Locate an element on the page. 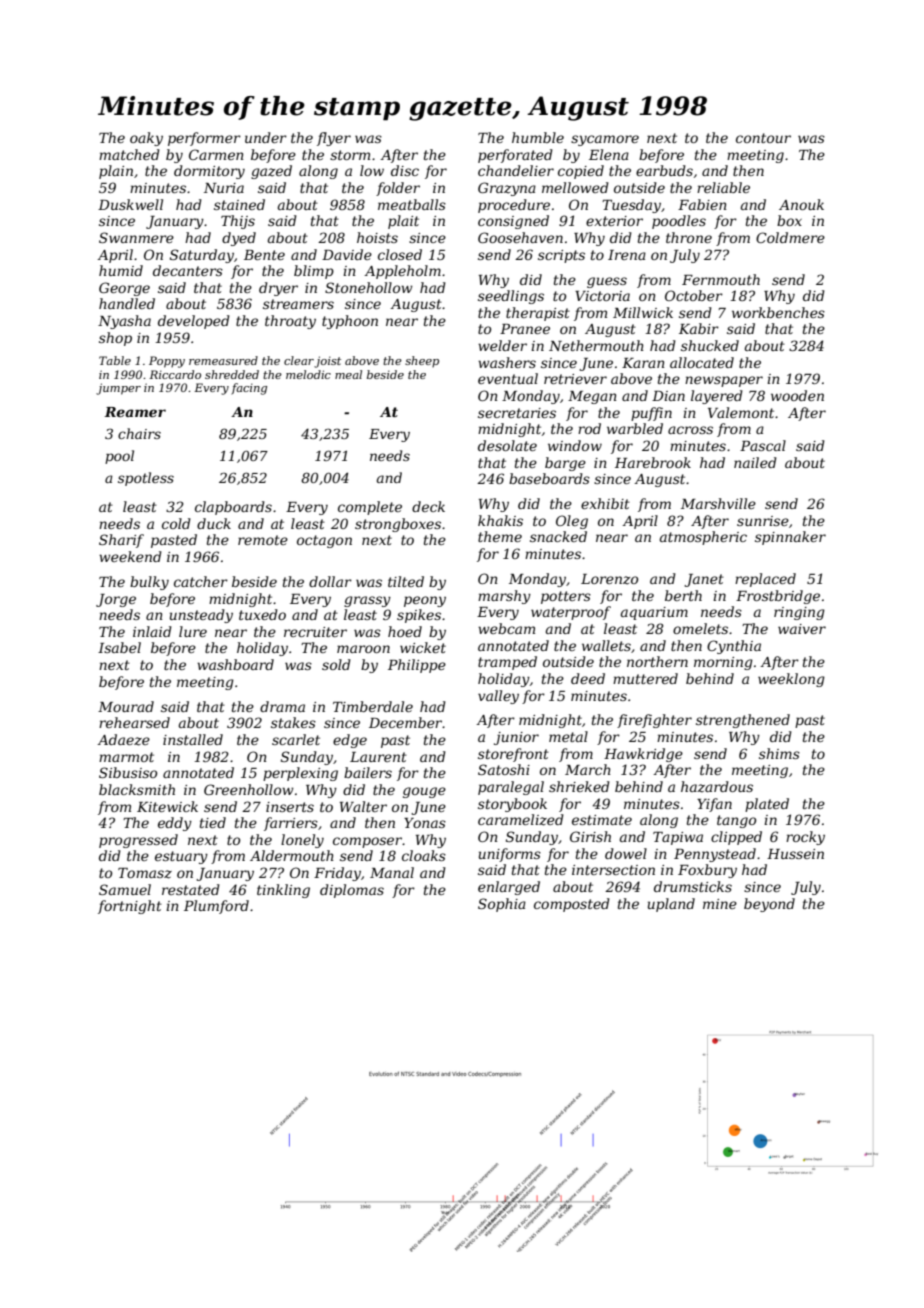 Image resolution: width=924 pixels, height=1308 pixels. Pascal is located at coordinates (763, 445).
